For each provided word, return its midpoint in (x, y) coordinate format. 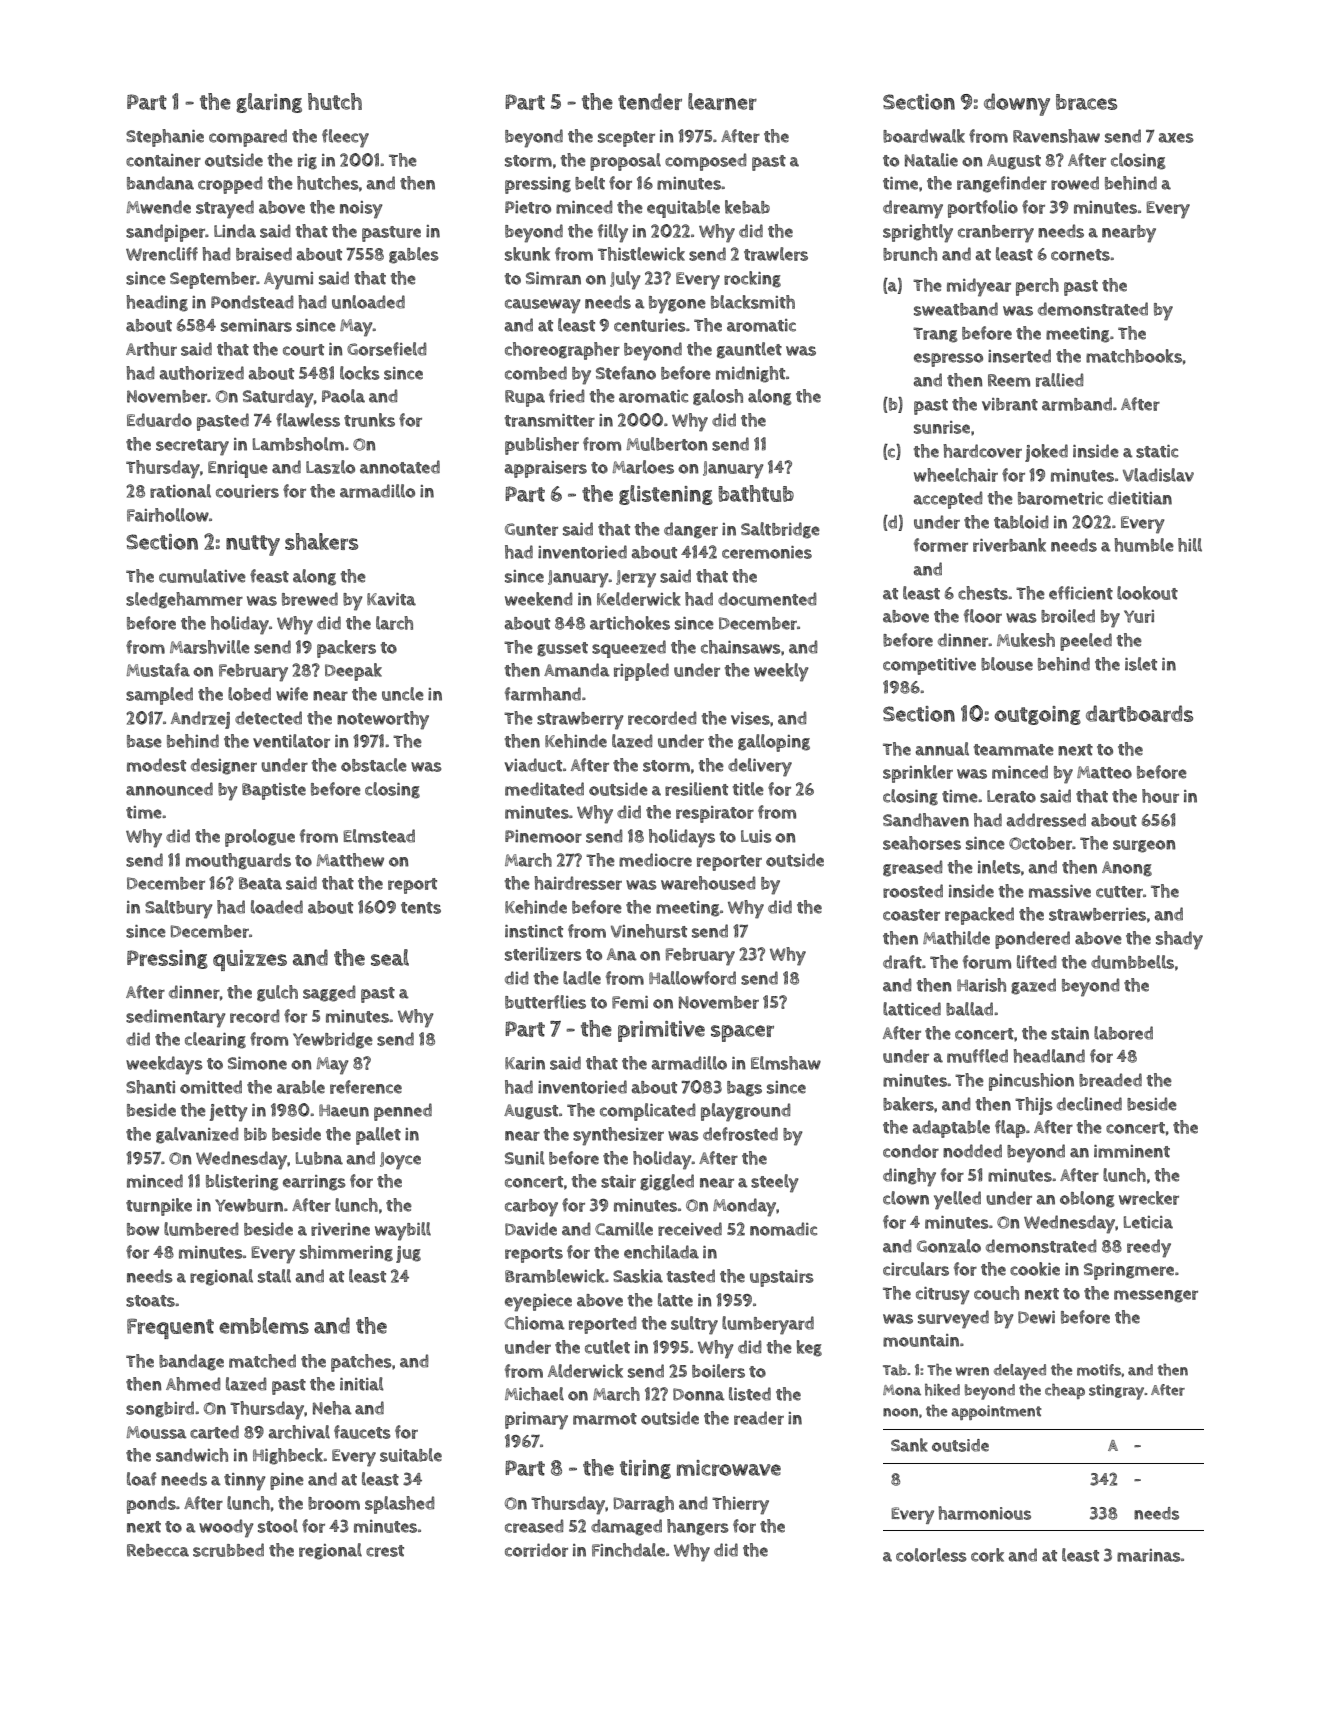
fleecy (345, 138)
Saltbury (179, 909)
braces (1086, 102)
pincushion (1031, 1082)
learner (722, 101)
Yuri (1139, 616)
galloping (774, 743)
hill (1190, 545)
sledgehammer (184, 600)
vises (750, 718)
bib (255, 1134)
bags (744, 1089)
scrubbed (228, 1550)
